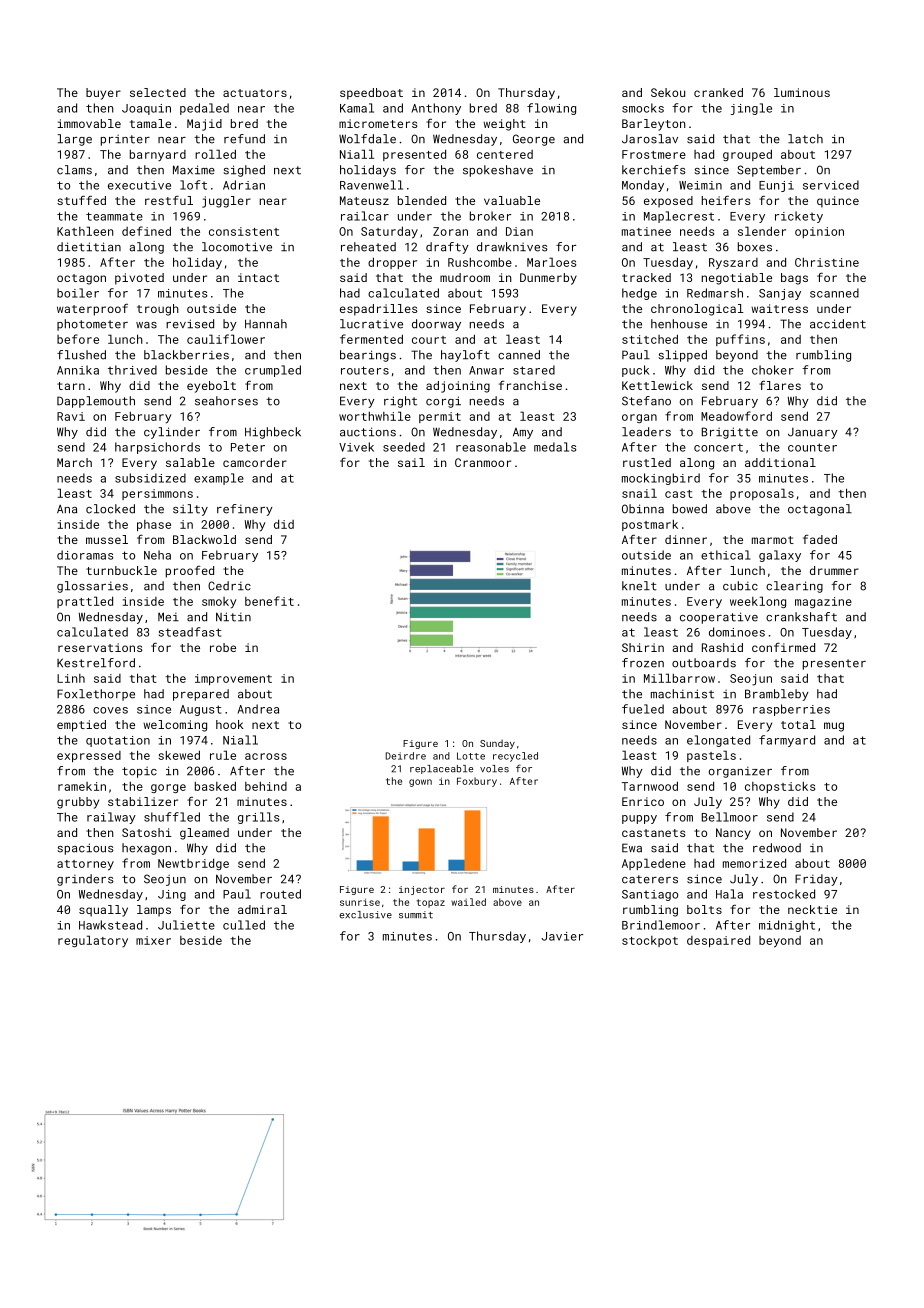  Describe the element at coordinates (483, 462) in the document. I see `Cranmoor` at that location.
